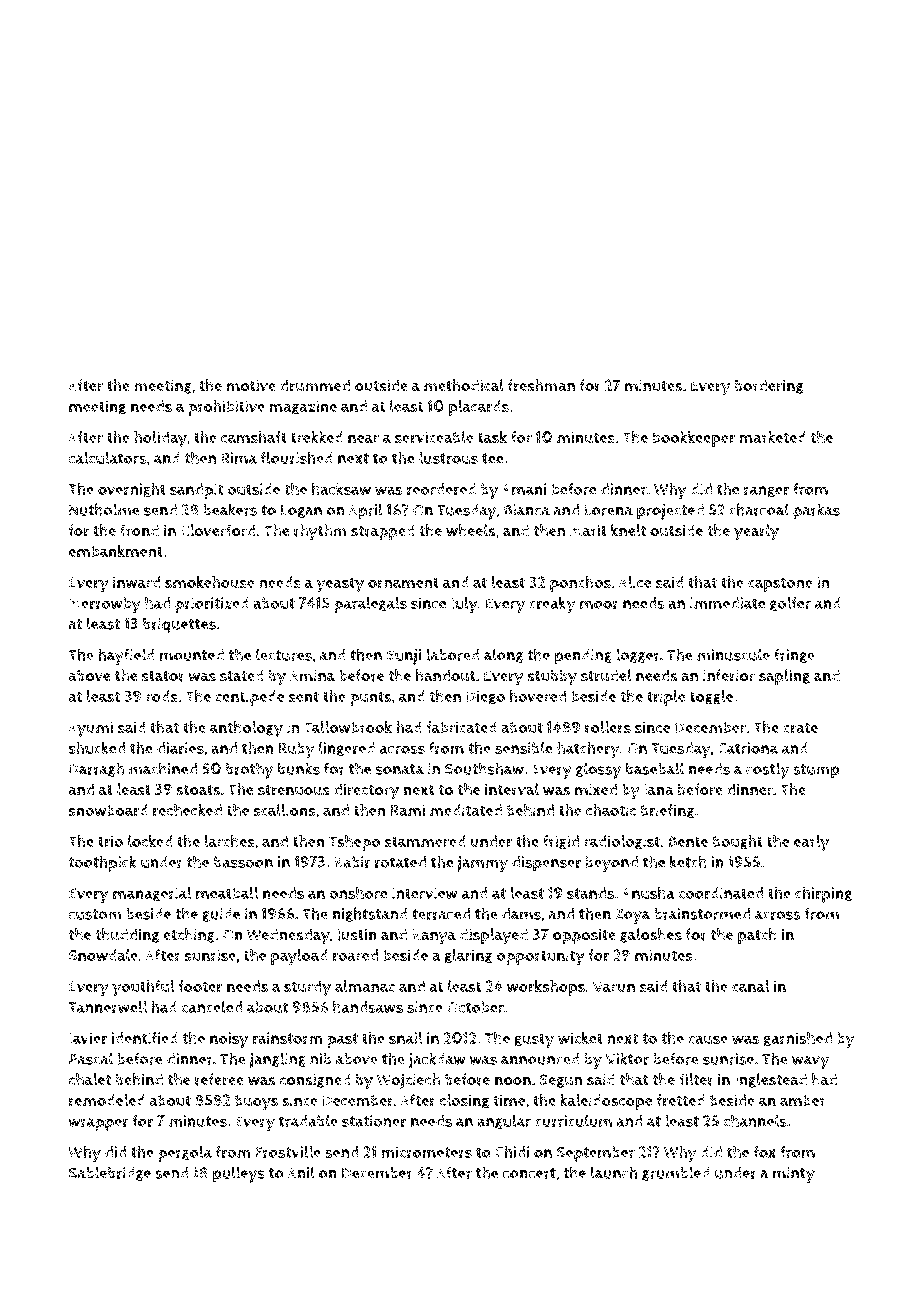 The width and height of the page is (924, 1308). Describe the element at coordinates (766, 492) in the page. I see `ranger` at that location.
